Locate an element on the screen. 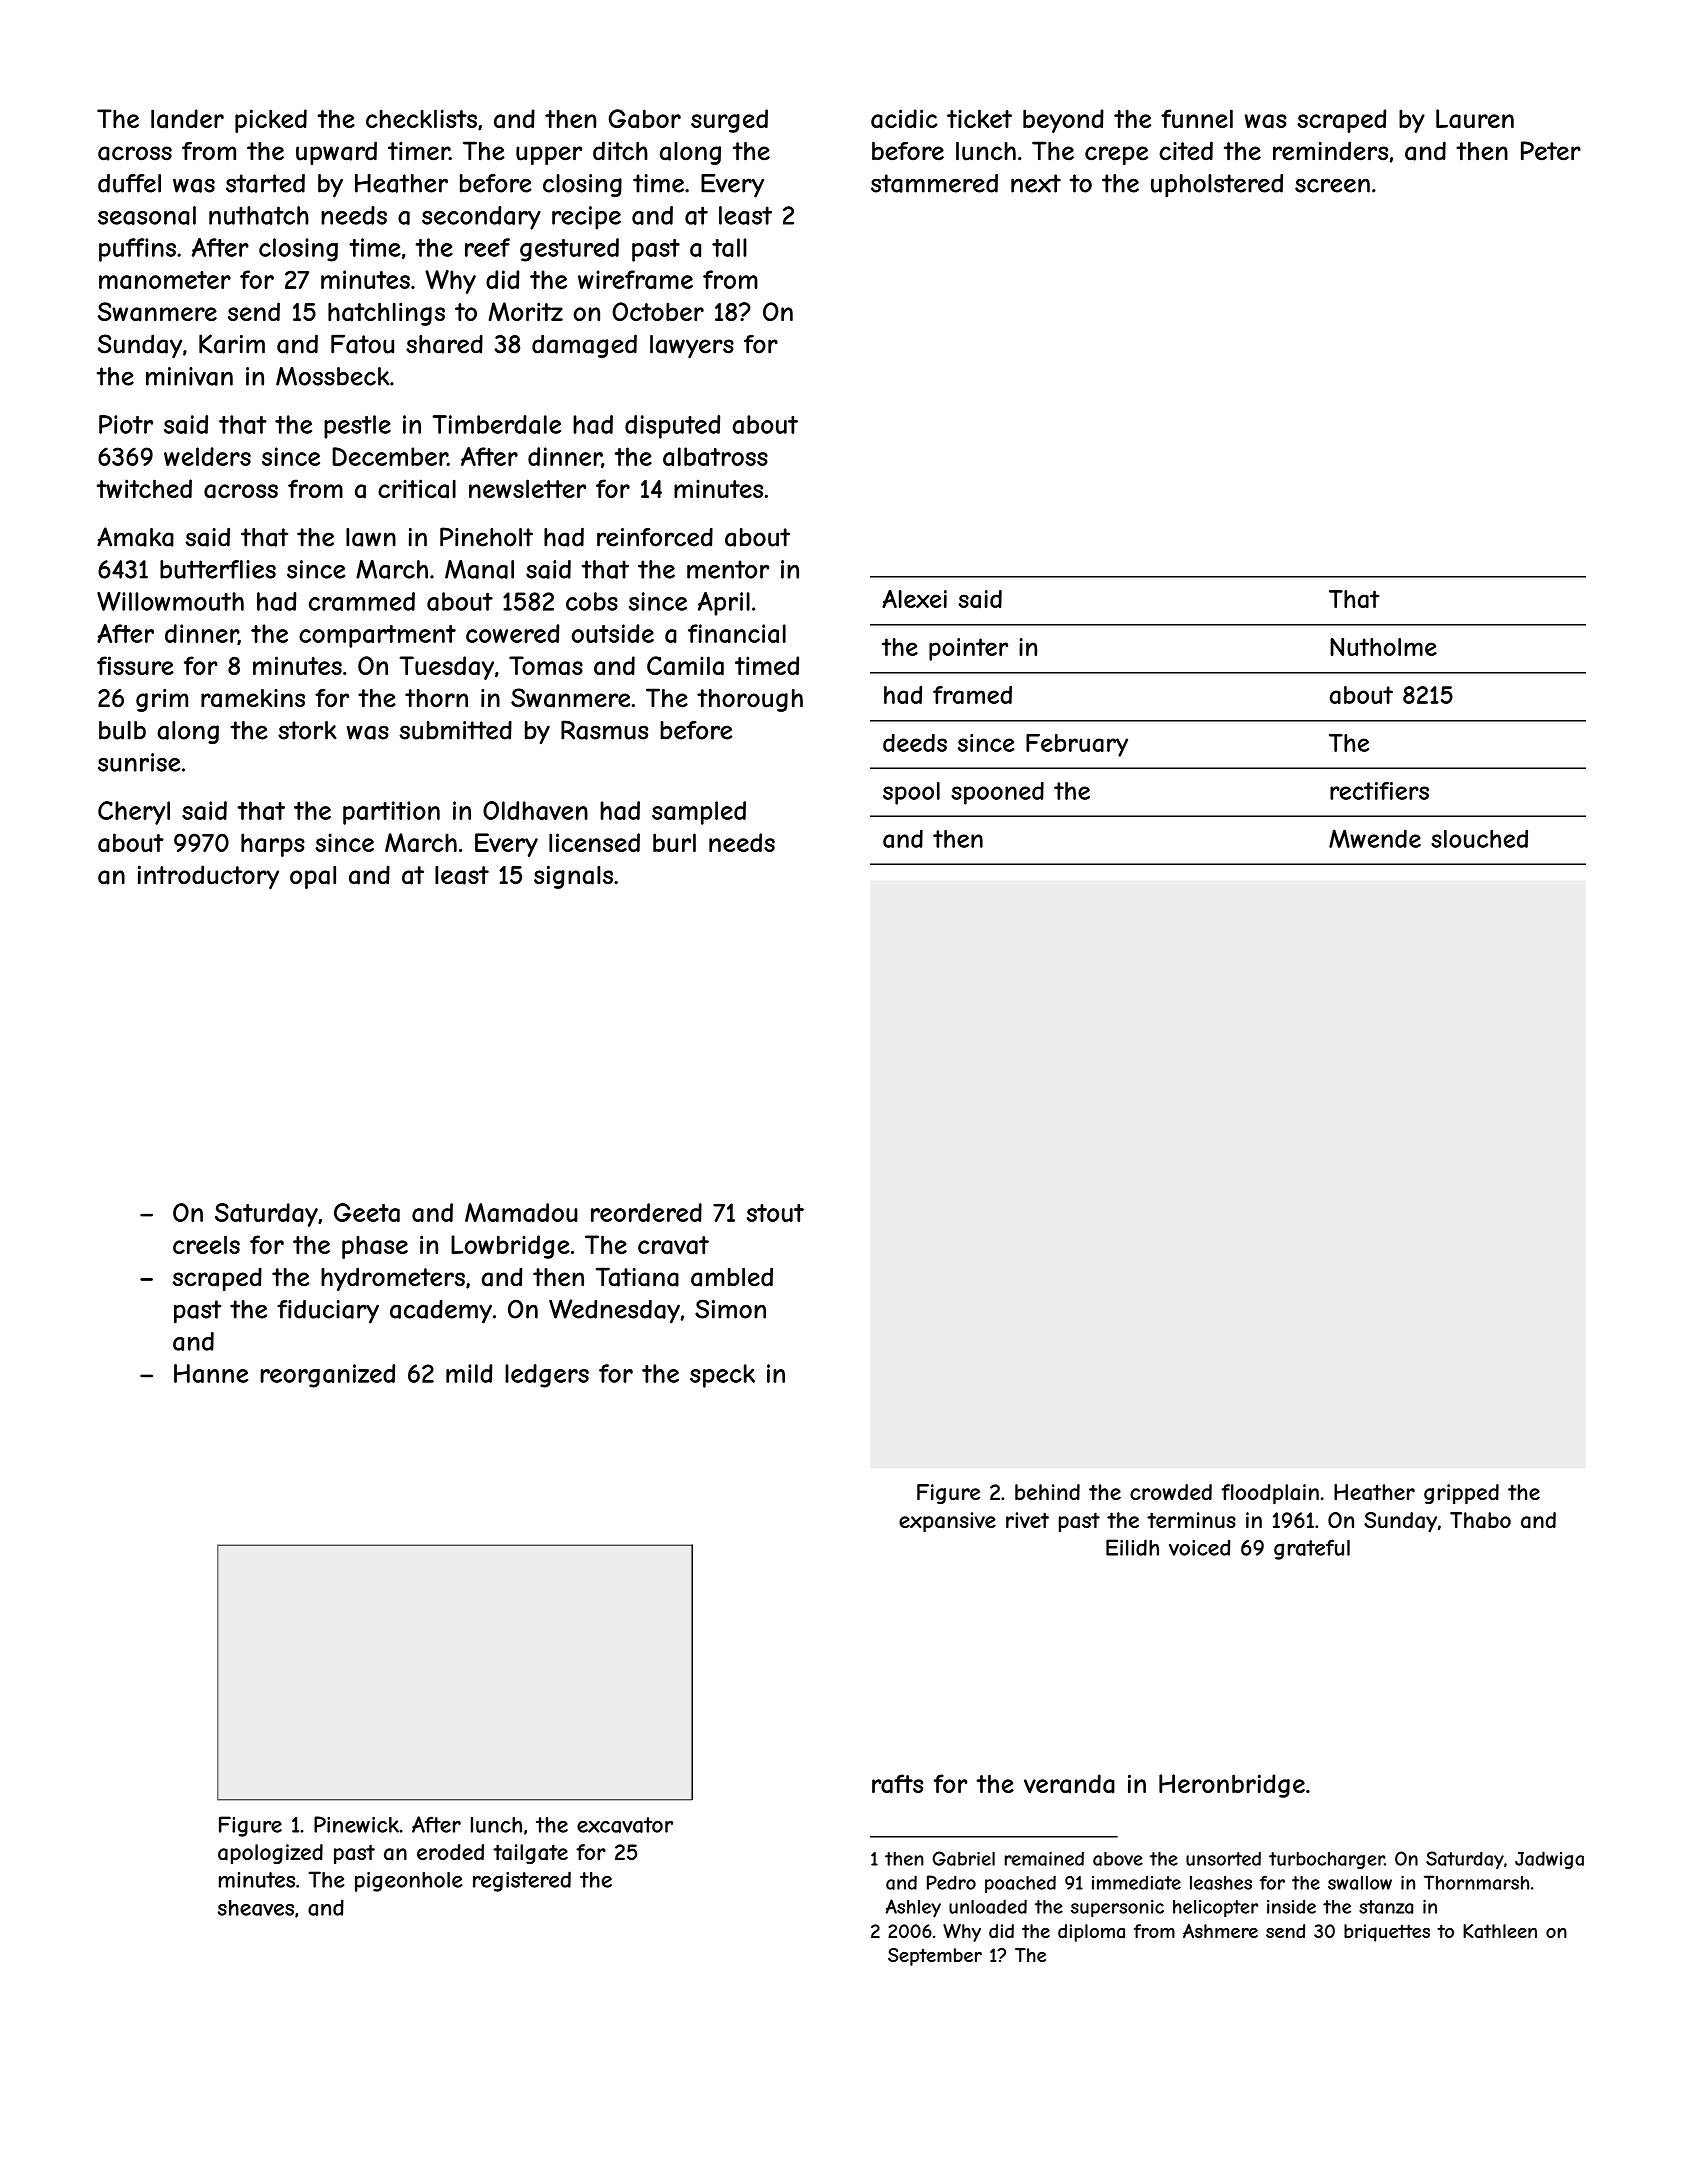 The width and height of the screenshot is (1683, 2178). Mwende is located at coordinates (1375, 838).
